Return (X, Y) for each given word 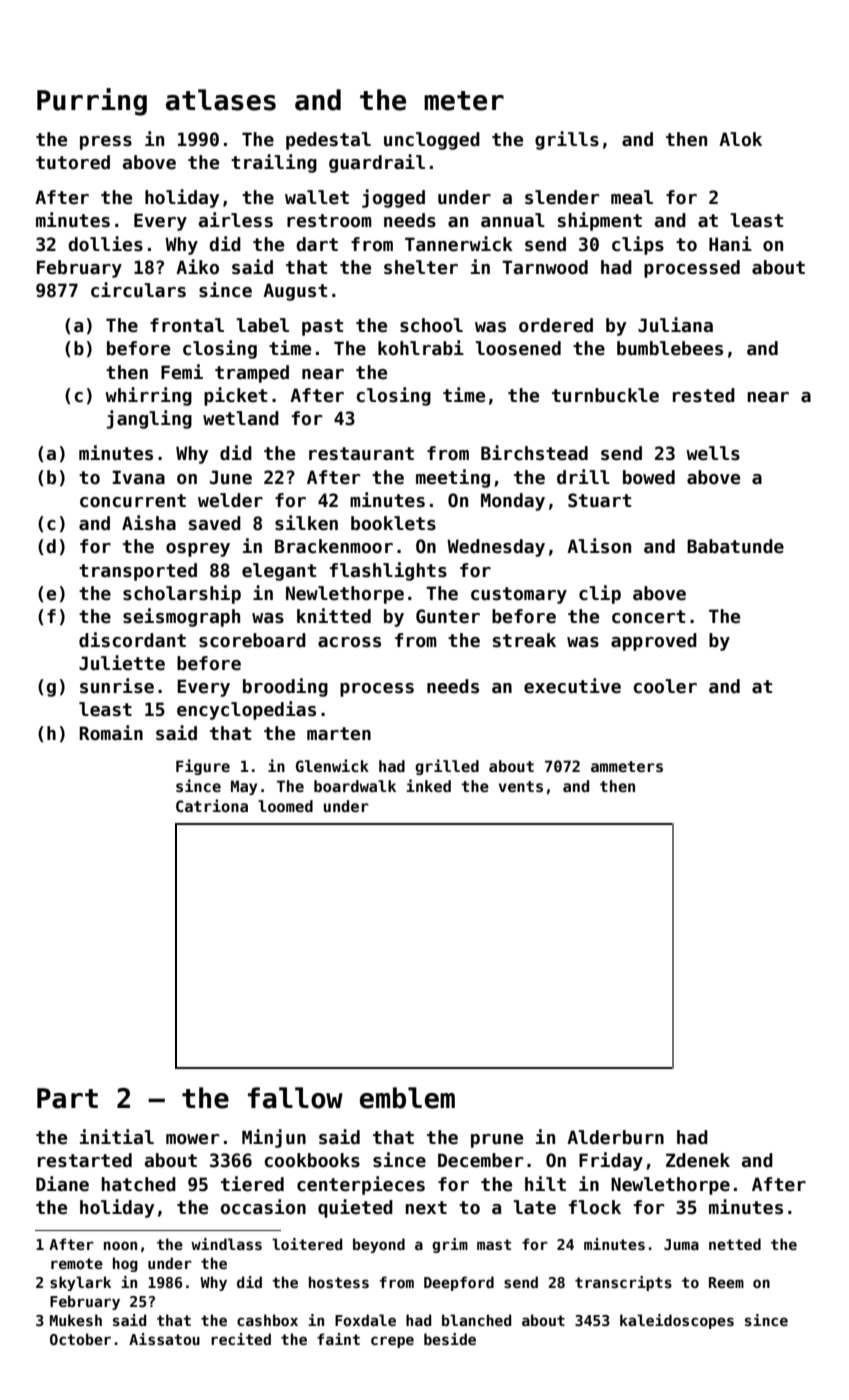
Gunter (448, 616)
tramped (252, 374)
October (80, 1339)
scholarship (182, 594)
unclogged (432, 141)
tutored (73, 162)
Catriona (212, 805)
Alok (740, 139)
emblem (407, 1098)
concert (648, 617)
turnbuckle (605, 395)
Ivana (138, 477)
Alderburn (615, 1137)
